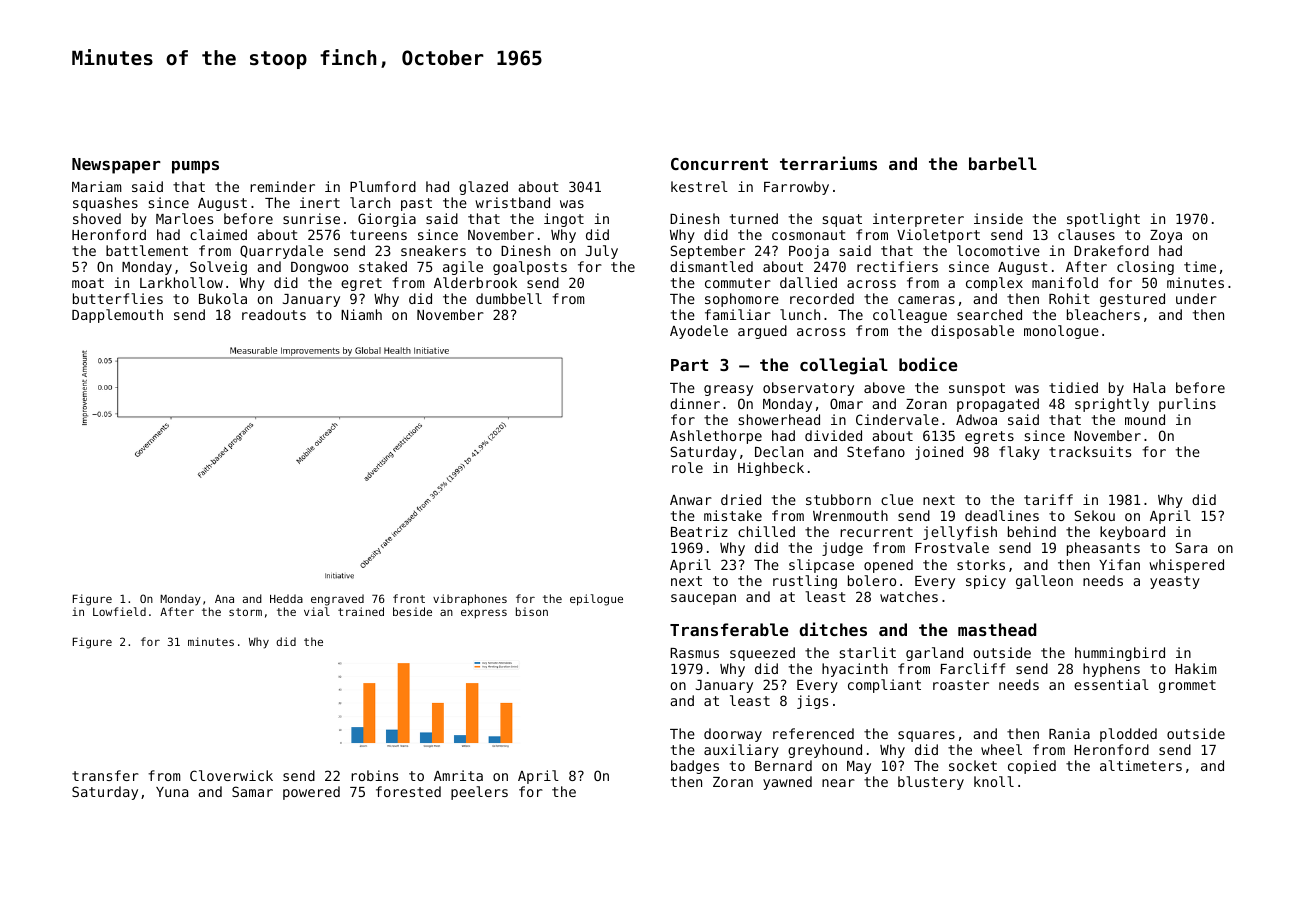  Describe the element at coordinates (1145, 268) in the screenshot. I see `closing` at that location.
